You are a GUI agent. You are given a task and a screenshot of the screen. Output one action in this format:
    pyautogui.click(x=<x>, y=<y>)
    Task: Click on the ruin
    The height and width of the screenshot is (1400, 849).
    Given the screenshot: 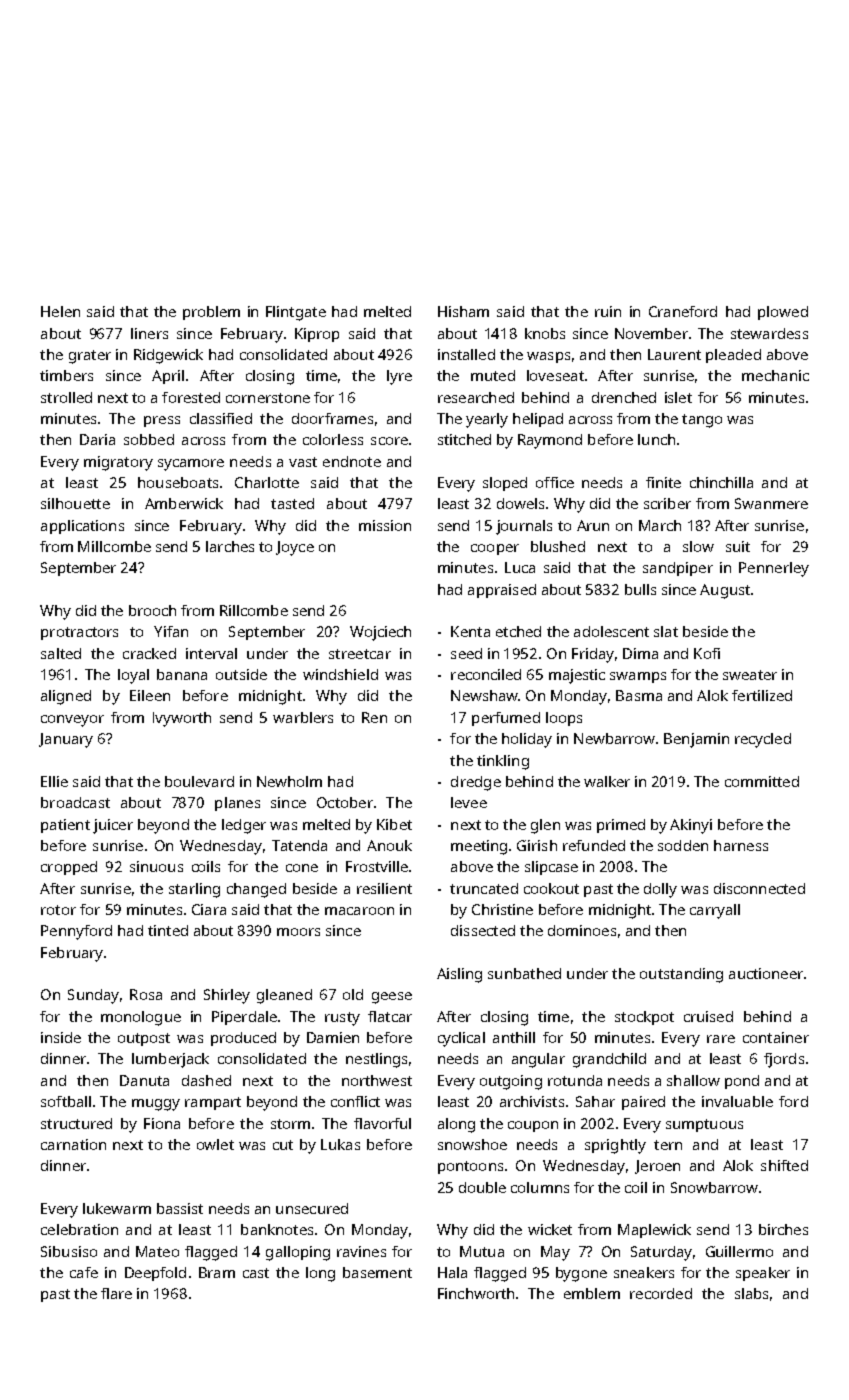 What is the action you would take?
    pyautogui.click(x=608, y=311)
